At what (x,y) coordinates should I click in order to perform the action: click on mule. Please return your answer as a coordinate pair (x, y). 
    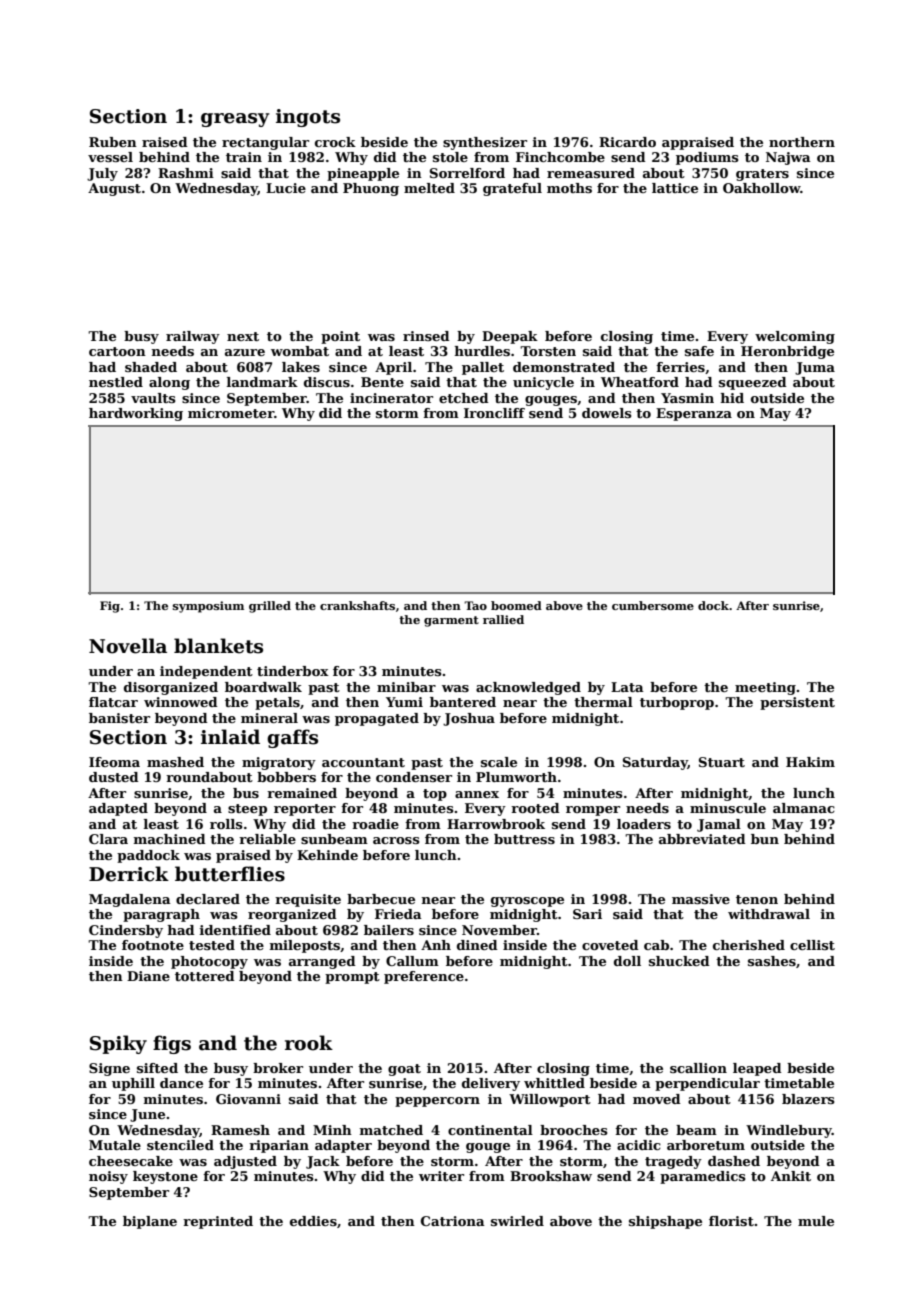
    Looking at the image, I should click on (816, 1221).
